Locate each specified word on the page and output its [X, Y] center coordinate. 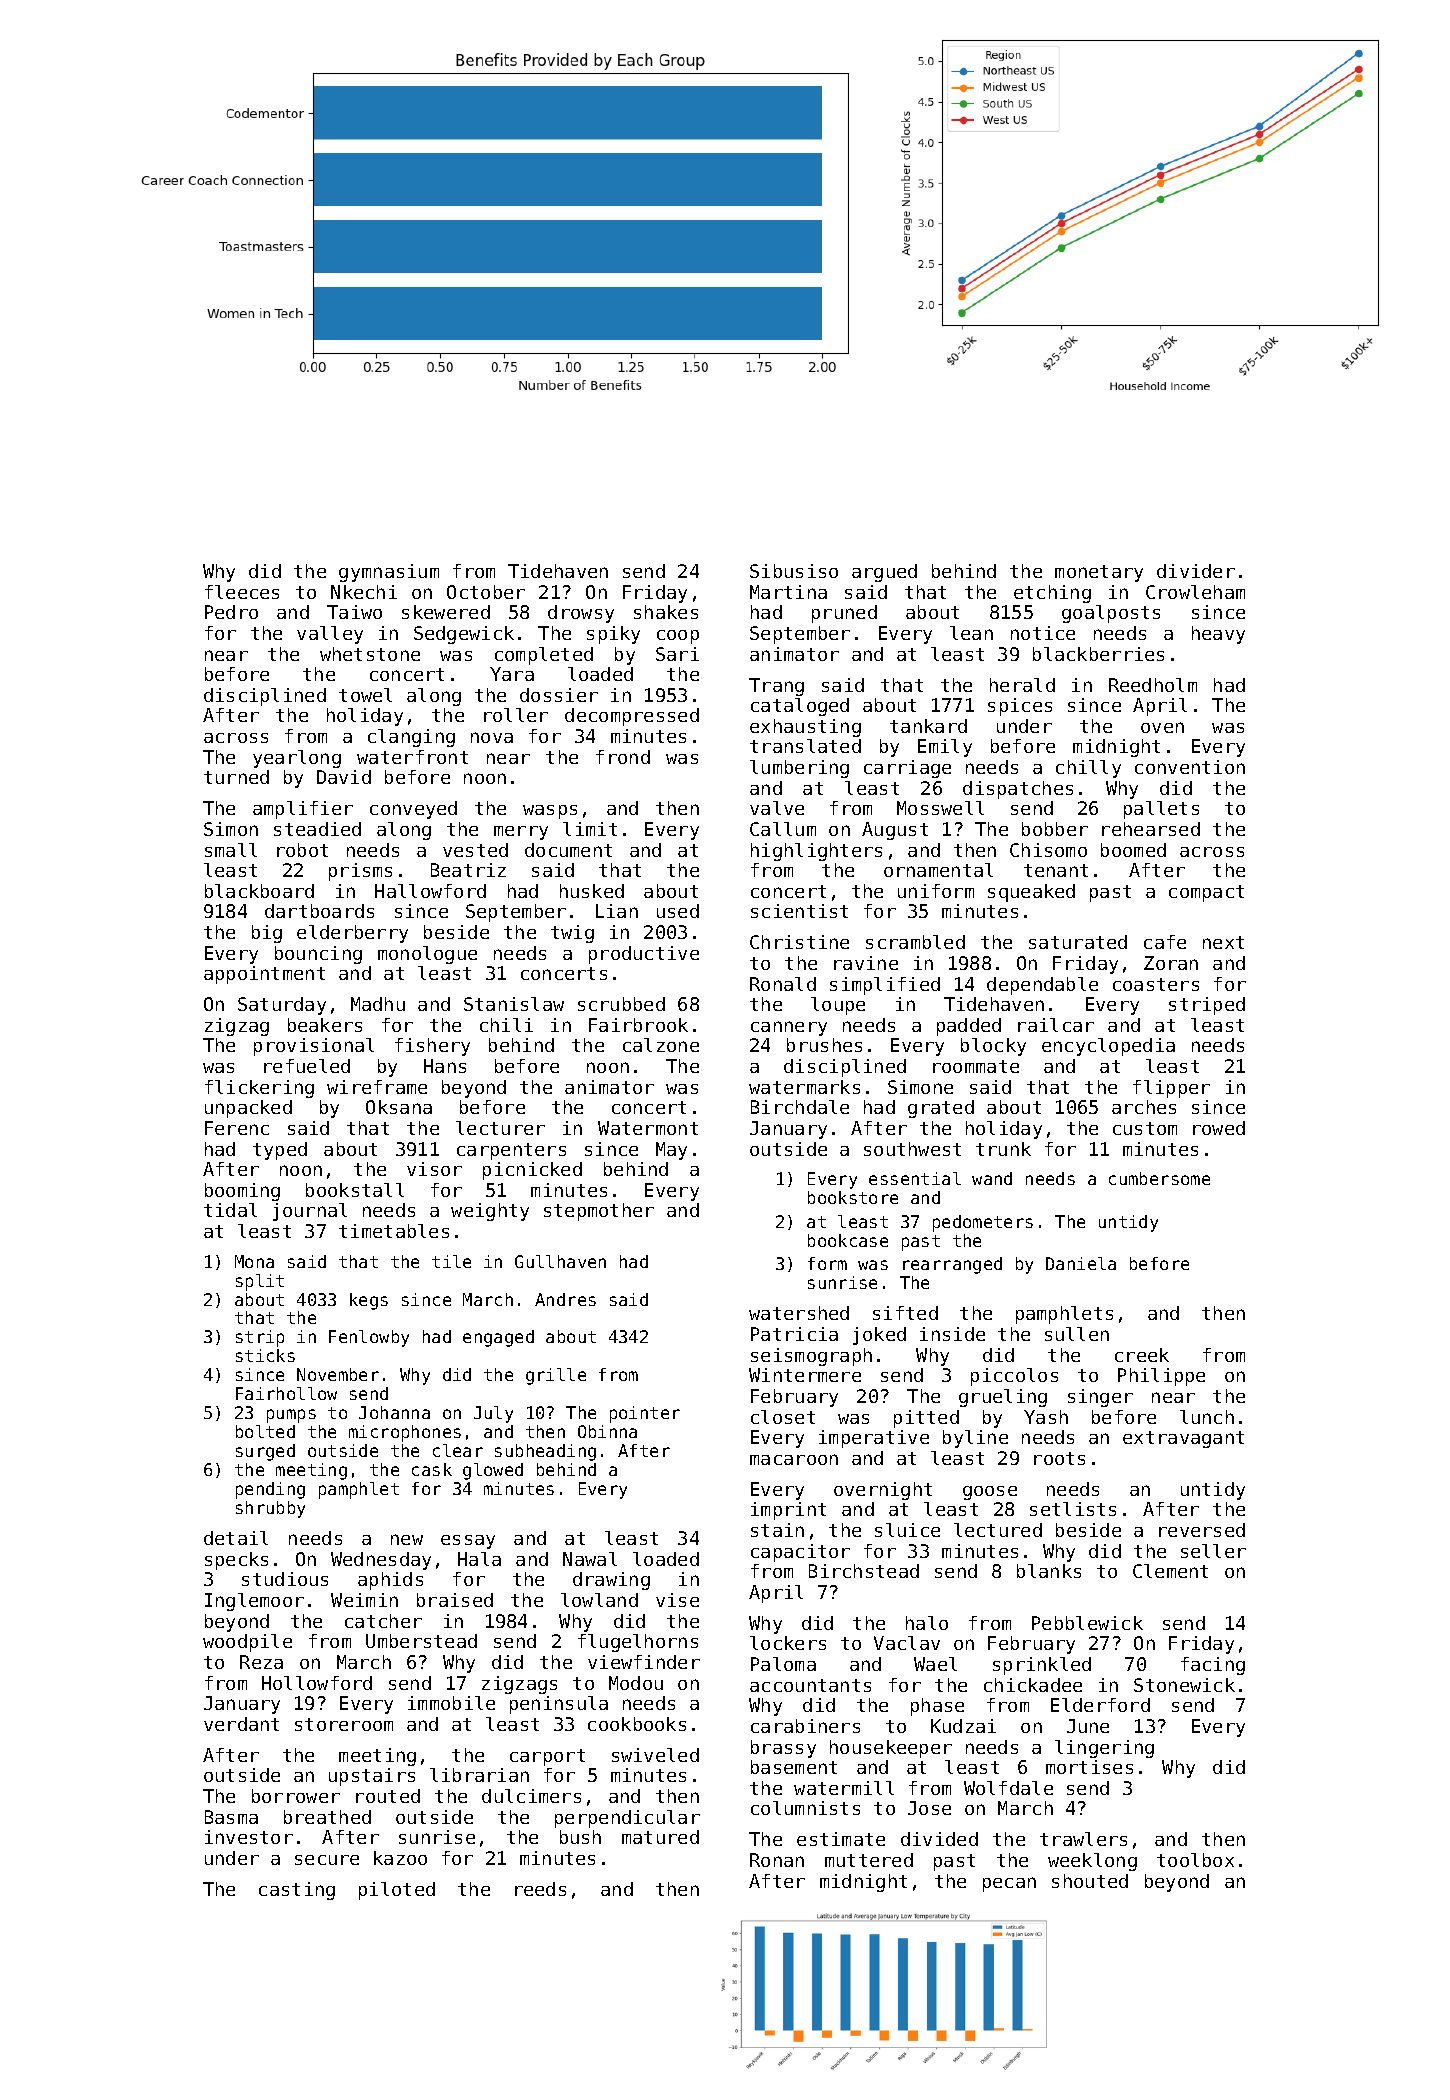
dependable [1042, 986]
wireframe [377, 1087]
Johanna [394, 1412]
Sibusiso [794, 571]
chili [506, 1025]
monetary [1099, 573]
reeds [540, 1889]
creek [1142, 1355]
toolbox [1195, 1860]
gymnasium [389, 573]
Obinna [607, 1431]
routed [388, 1796]
